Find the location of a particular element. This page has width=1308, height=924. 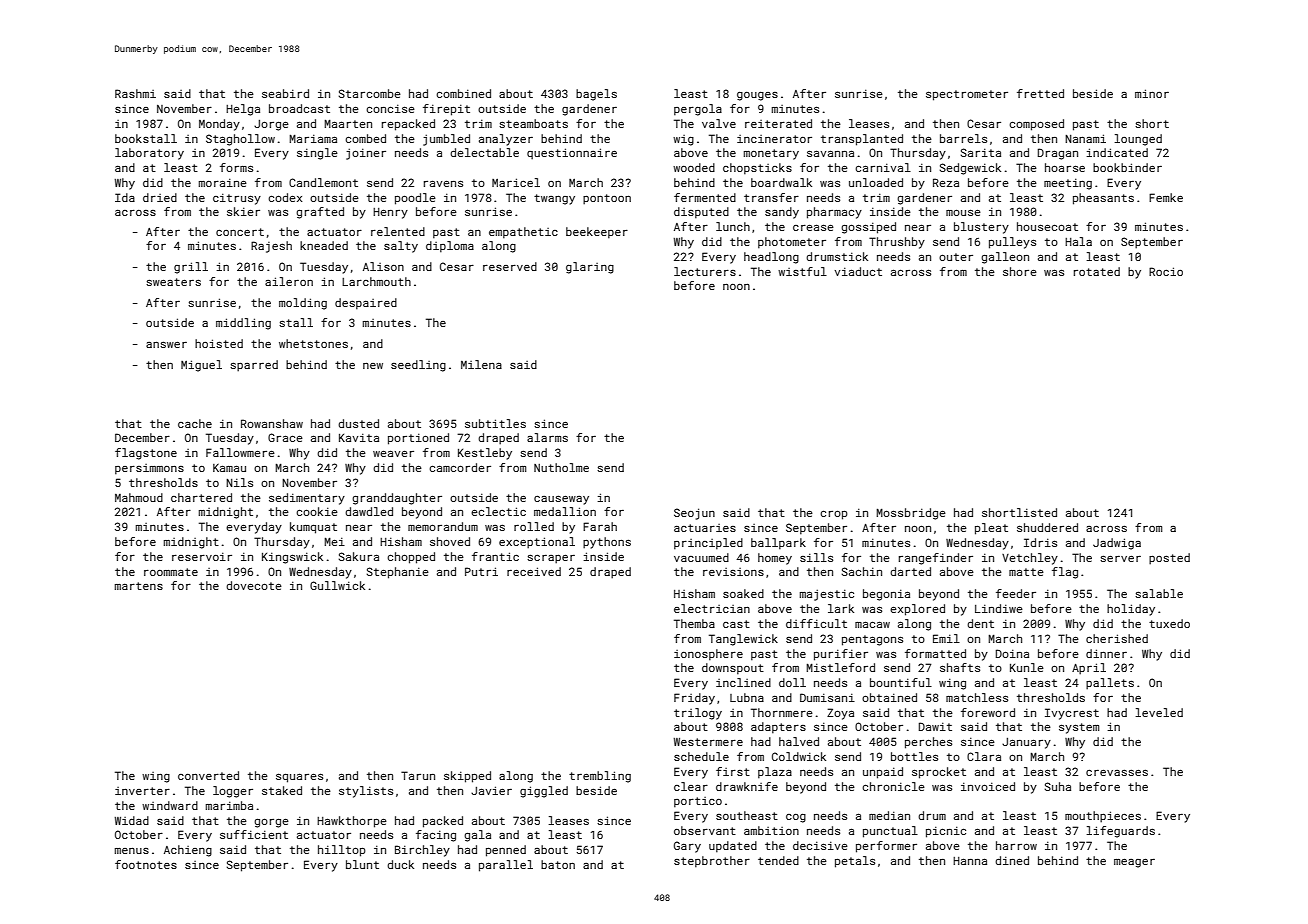

gouges is located at coordinates (757, 96).
